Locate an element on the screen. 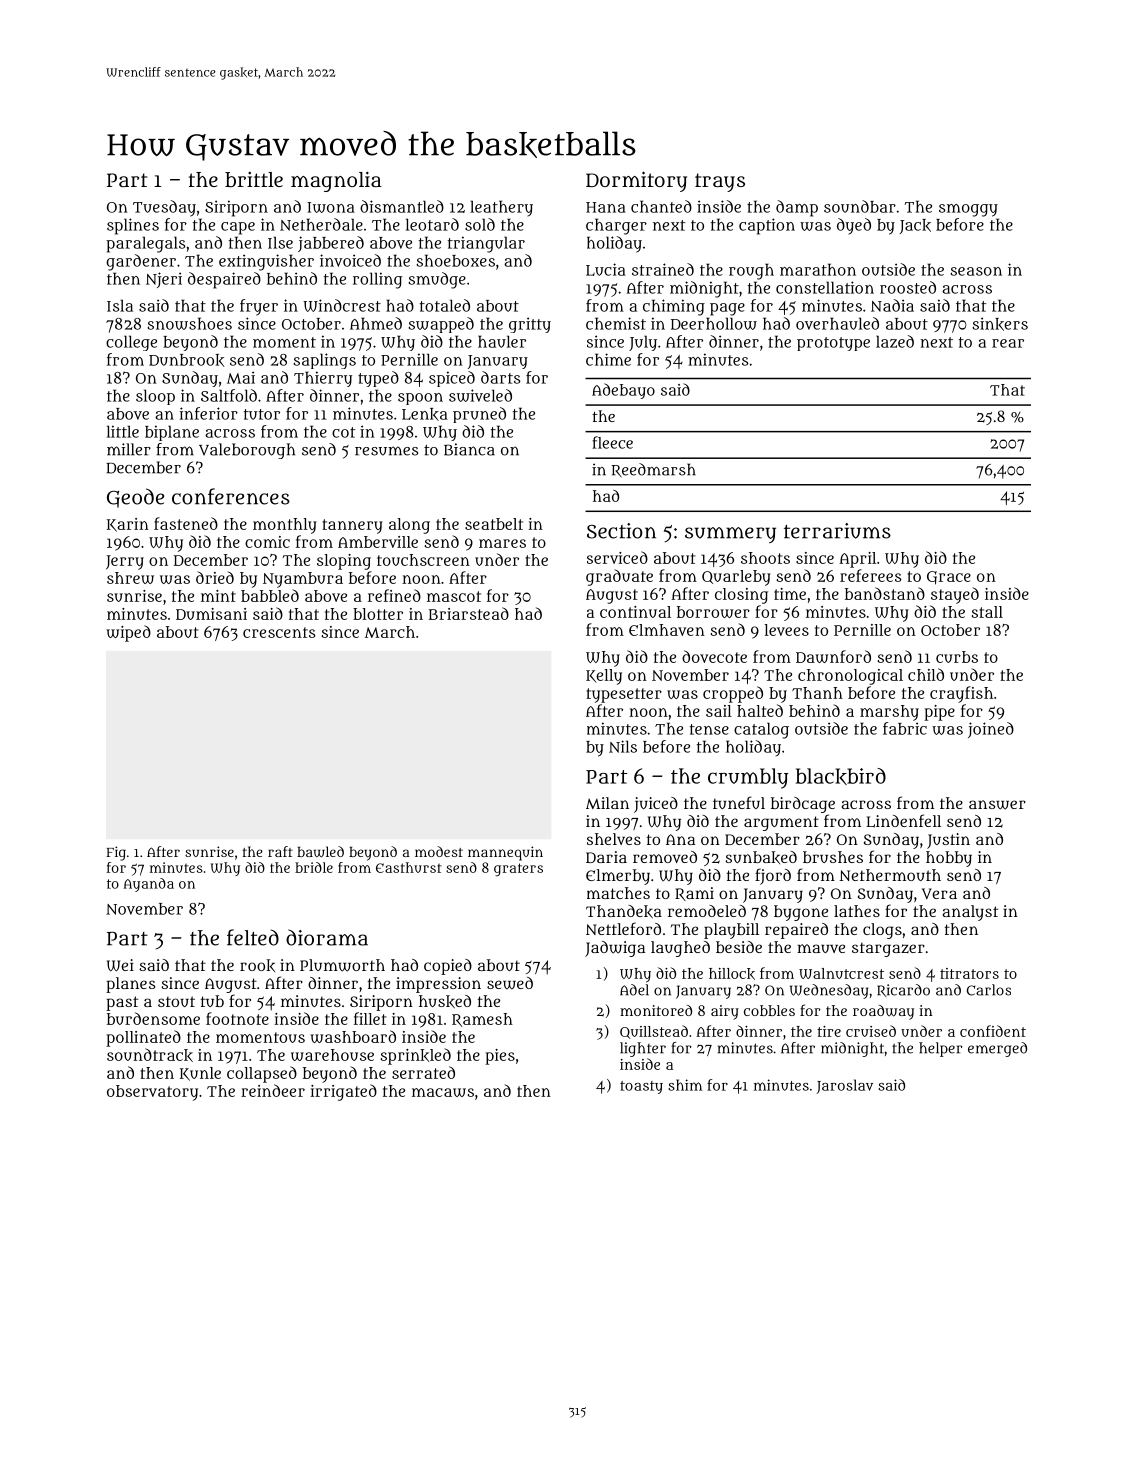 The width and height of the screenshot is (1137, 1472). mascot is located at coordinates (454, 596).
